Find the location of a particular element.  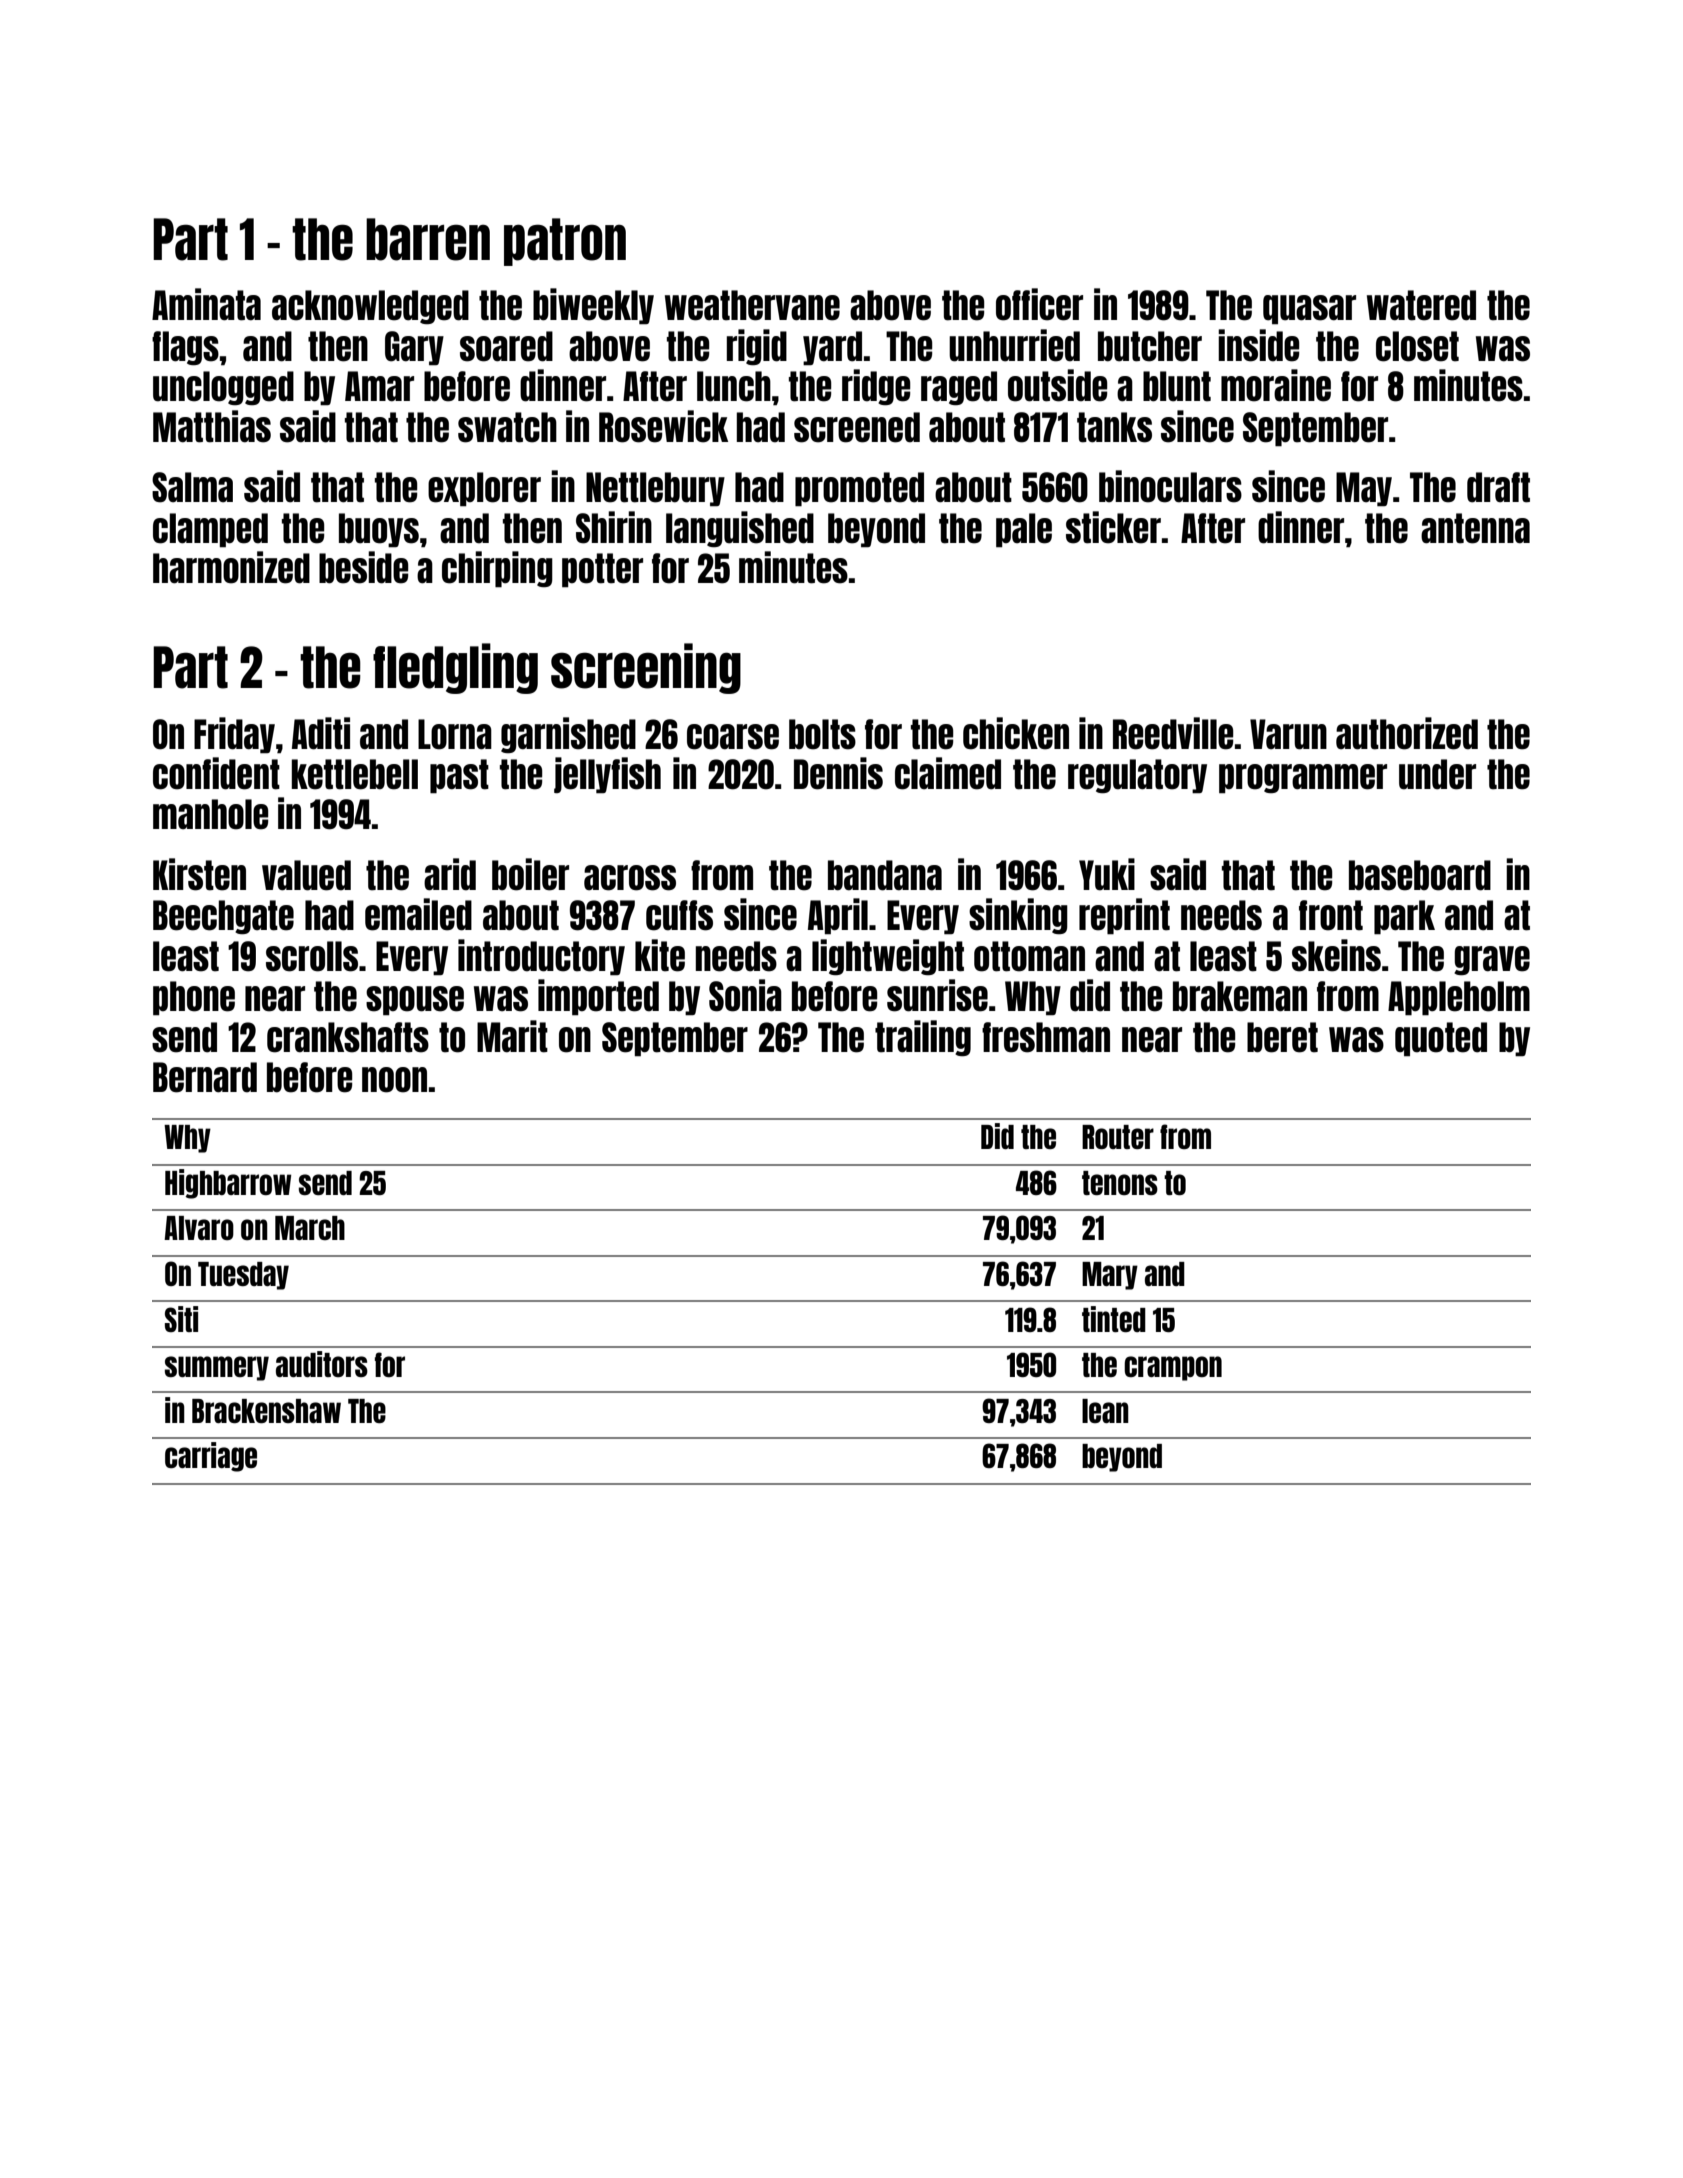

quoted is located at coordinates (1441, 1039).
